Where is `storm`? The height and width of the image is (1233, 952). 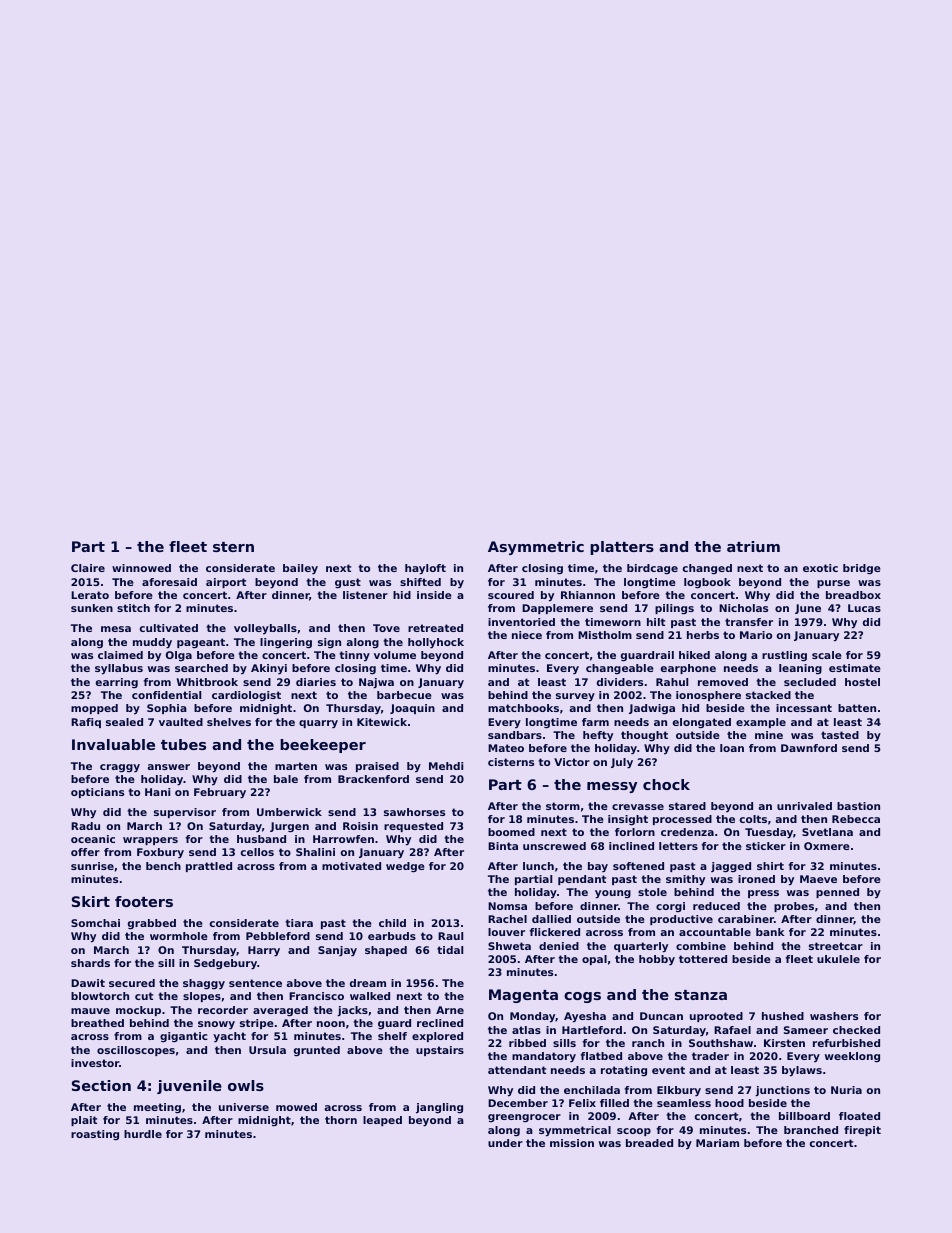
storm is located at coordinates (563, 806).
